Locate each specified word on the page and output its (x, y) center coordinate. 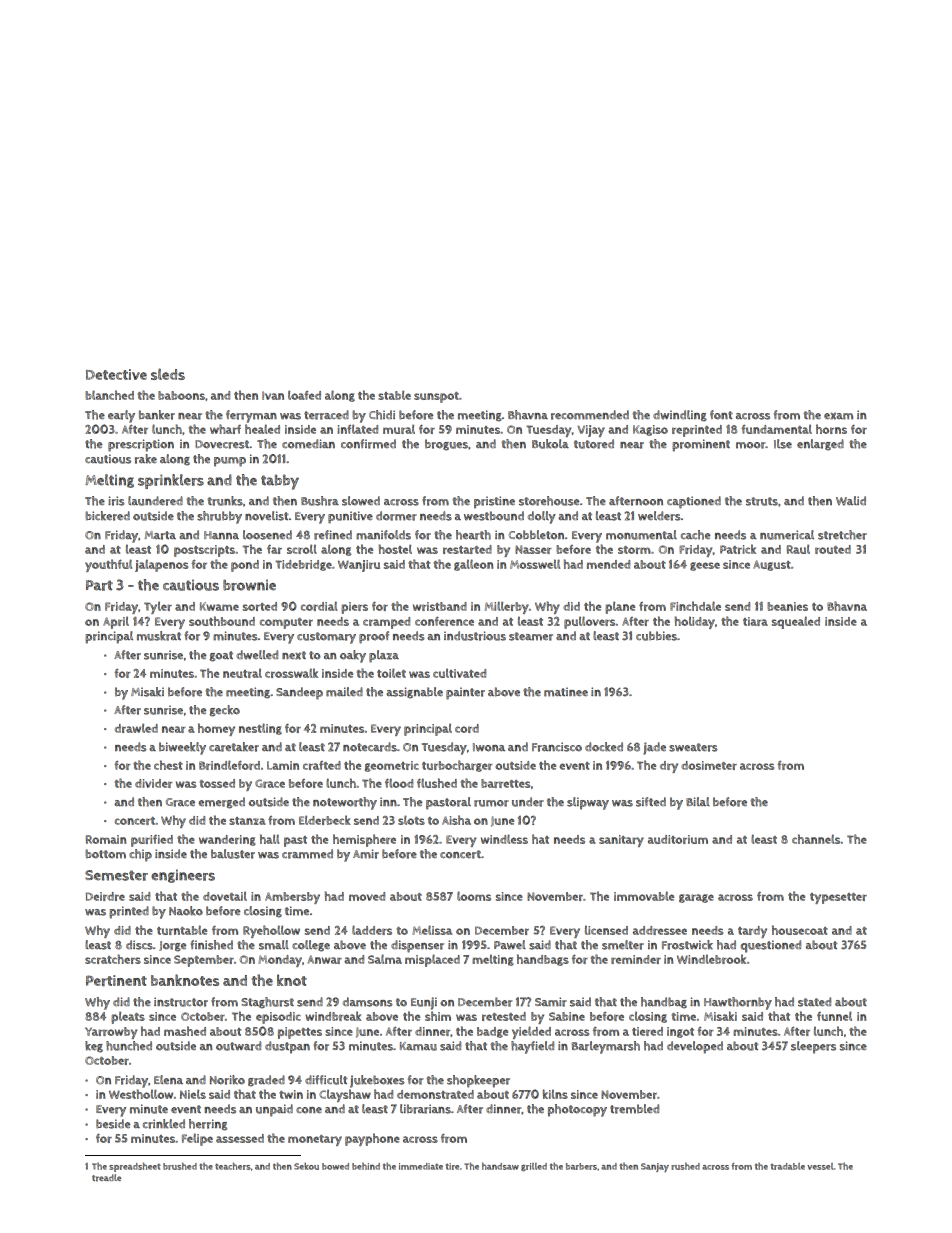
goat (221, 656)
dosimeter (709, 765)
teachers (233, 1166)
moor (751, 445)
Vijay (591, 431)
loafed (304, 395)
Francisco (557, 747)
